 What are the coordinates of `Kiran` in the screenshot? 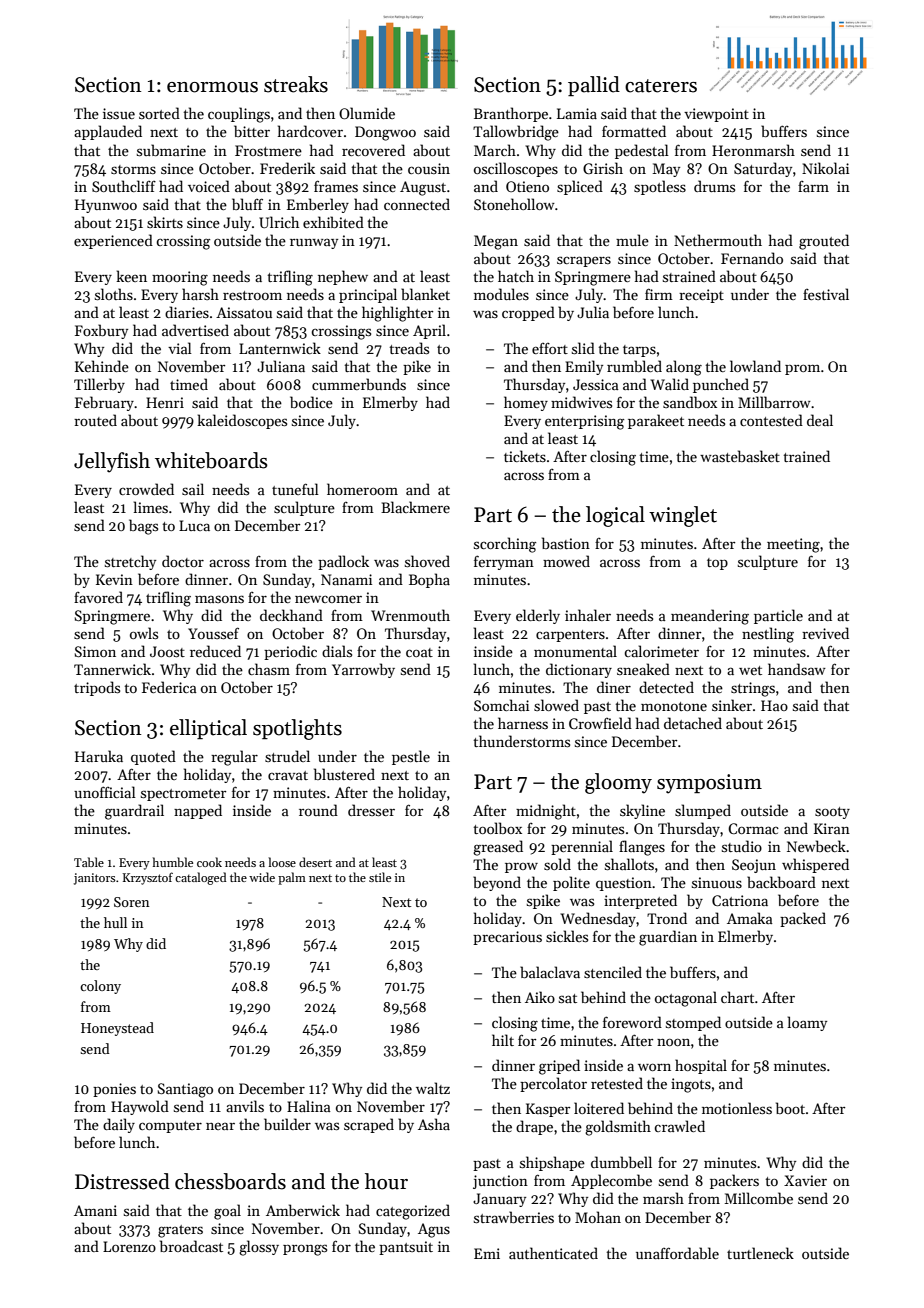 It's located at (832, 828).
